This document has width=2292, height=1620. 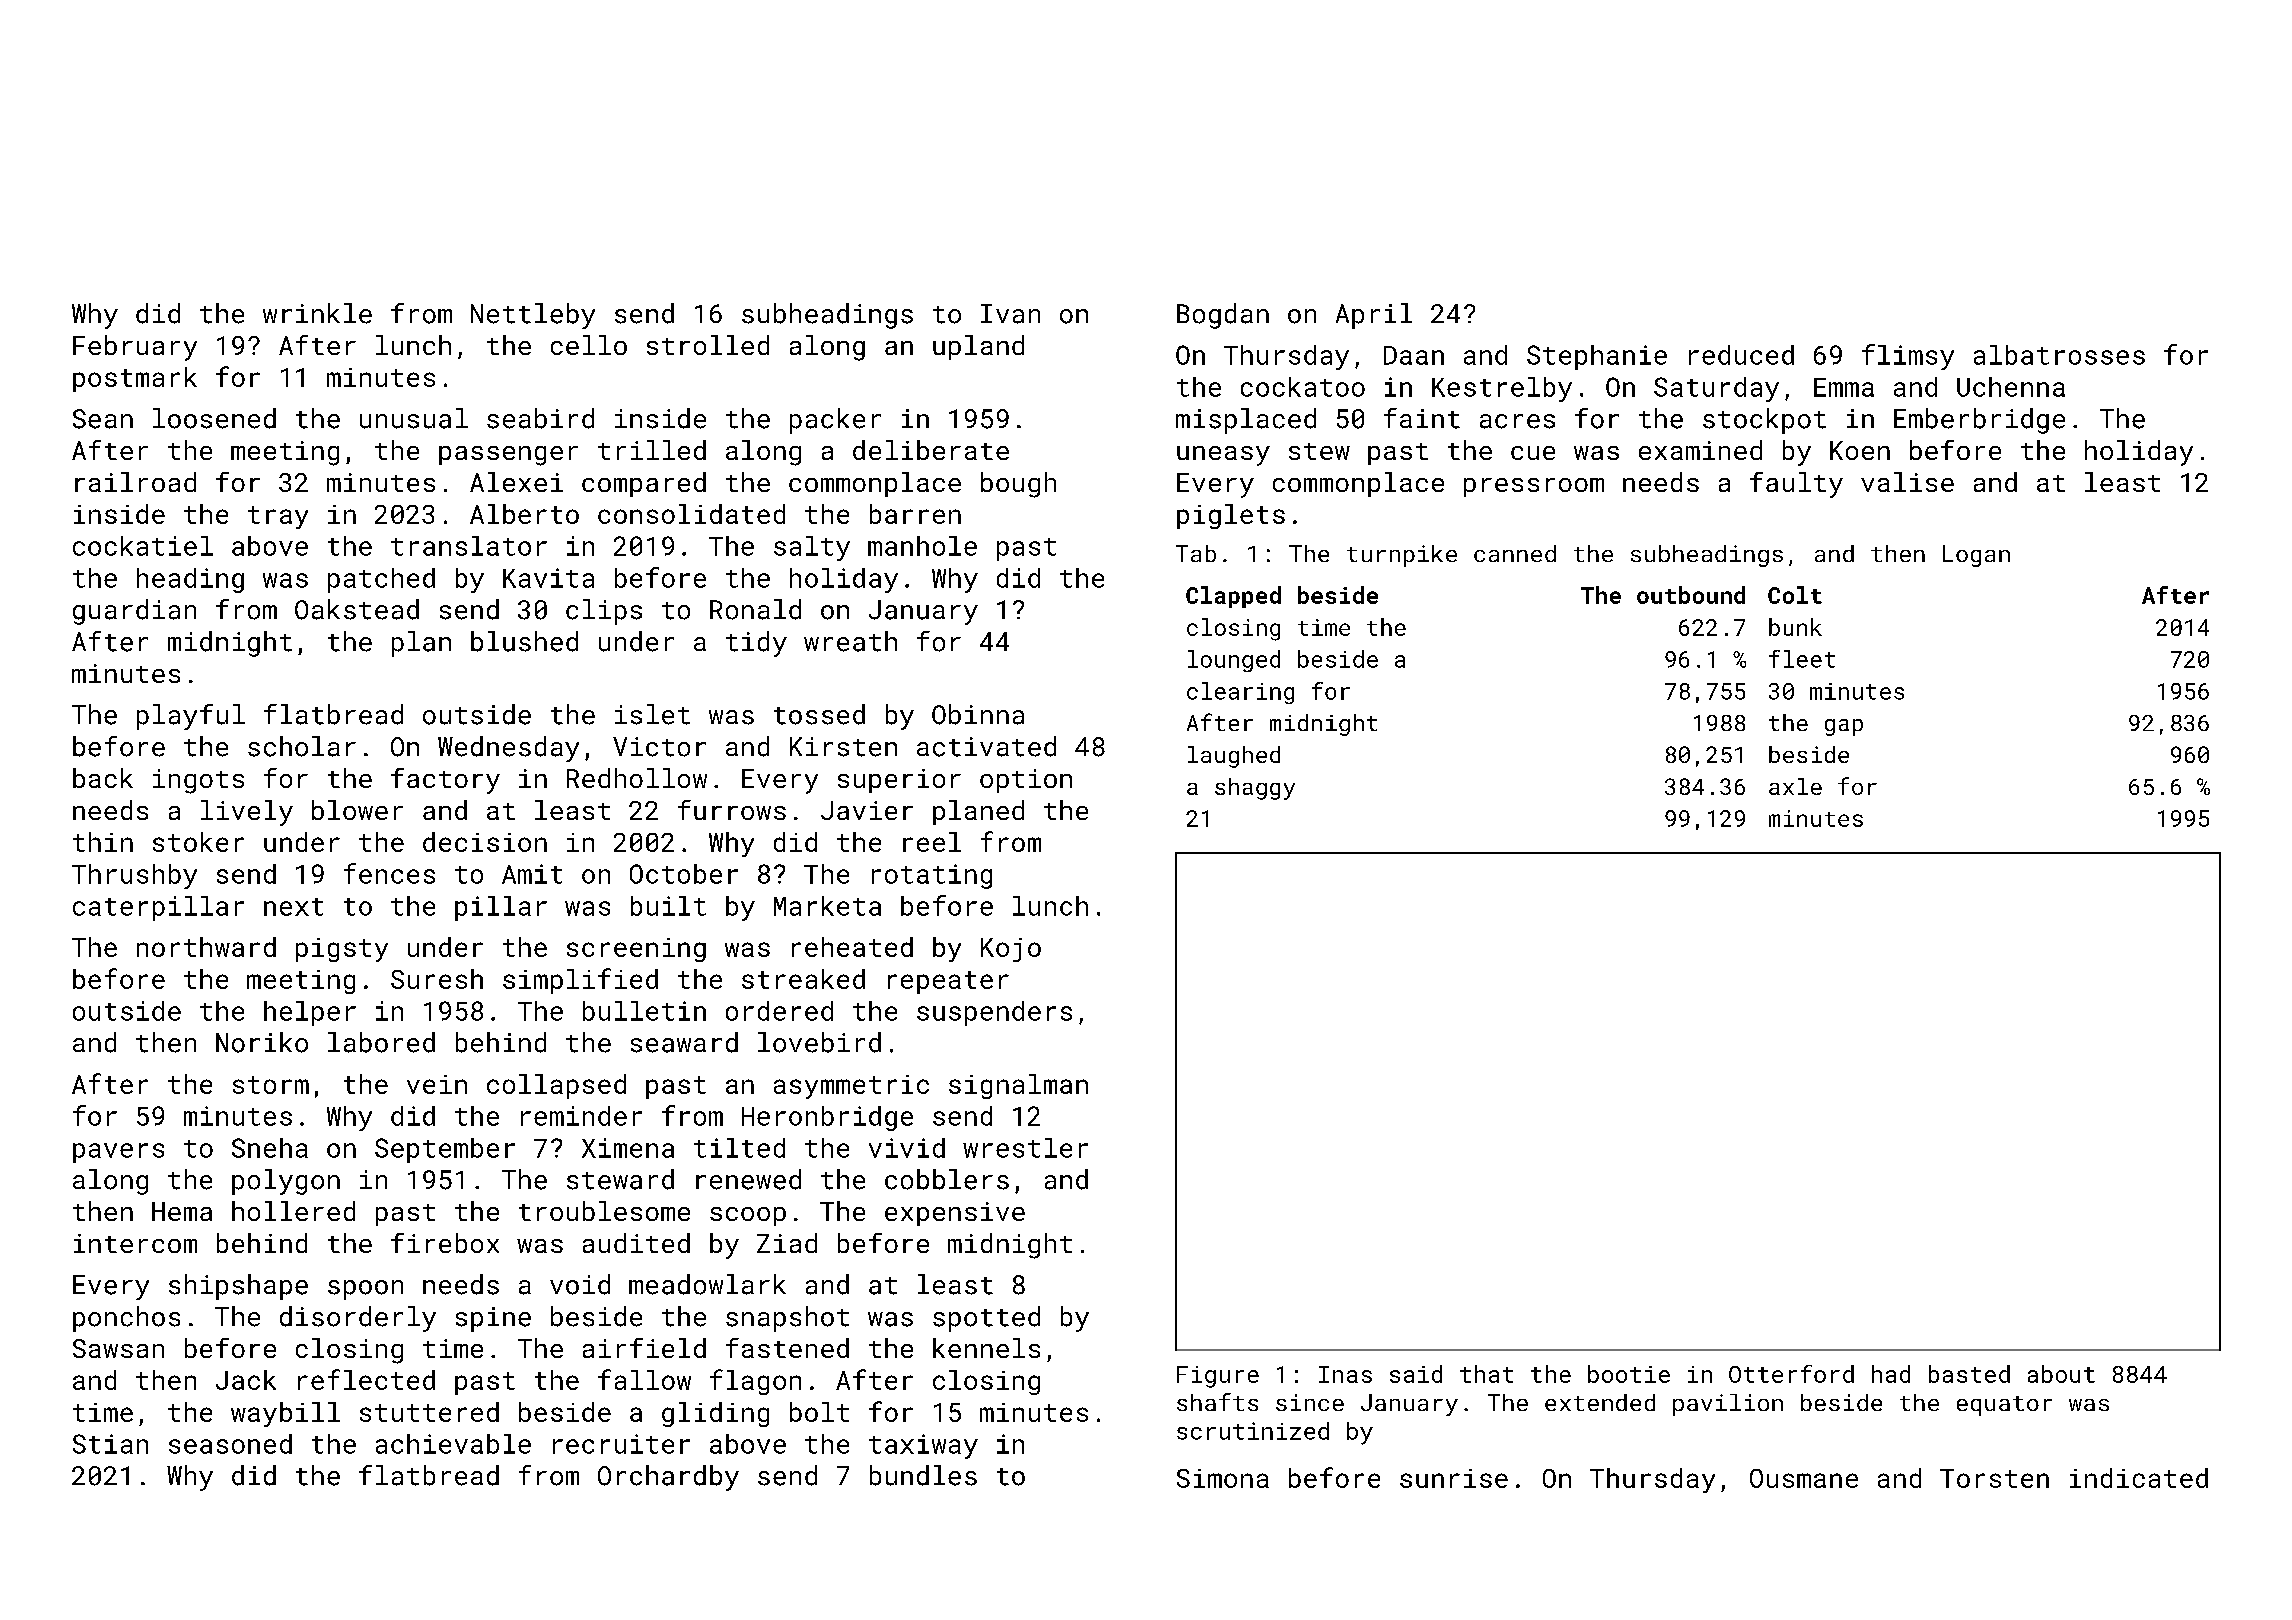 What do you see at coordinates (191, 717) in the document?
I see `playful` at bounding box center [191, 717].
